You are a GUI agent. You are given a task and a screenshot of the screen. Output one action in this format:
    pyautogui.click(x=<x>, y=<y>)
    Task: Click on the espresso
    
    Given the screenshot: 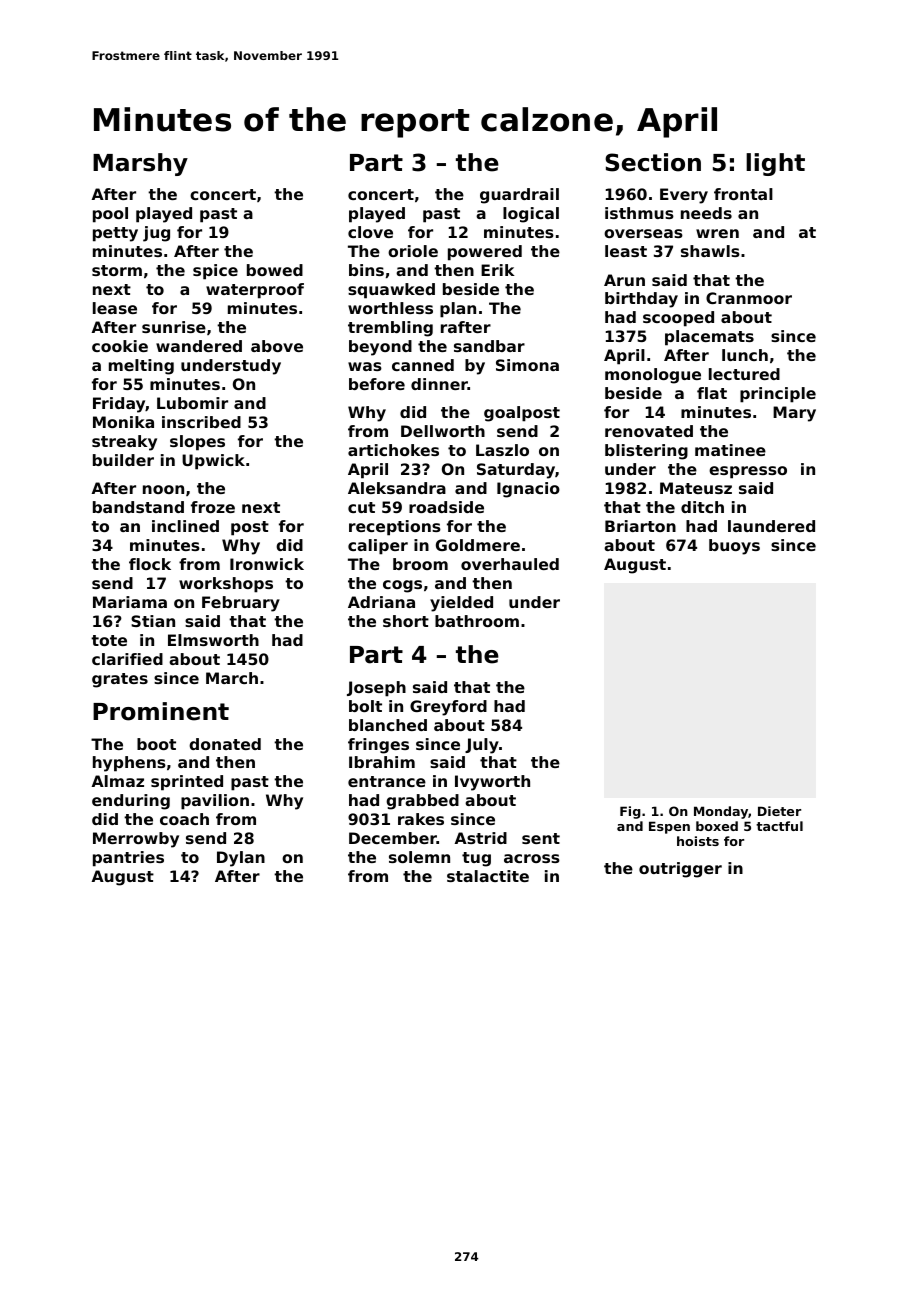 What is the action you would take?
    pyautogui.click(x=748, y=472)
